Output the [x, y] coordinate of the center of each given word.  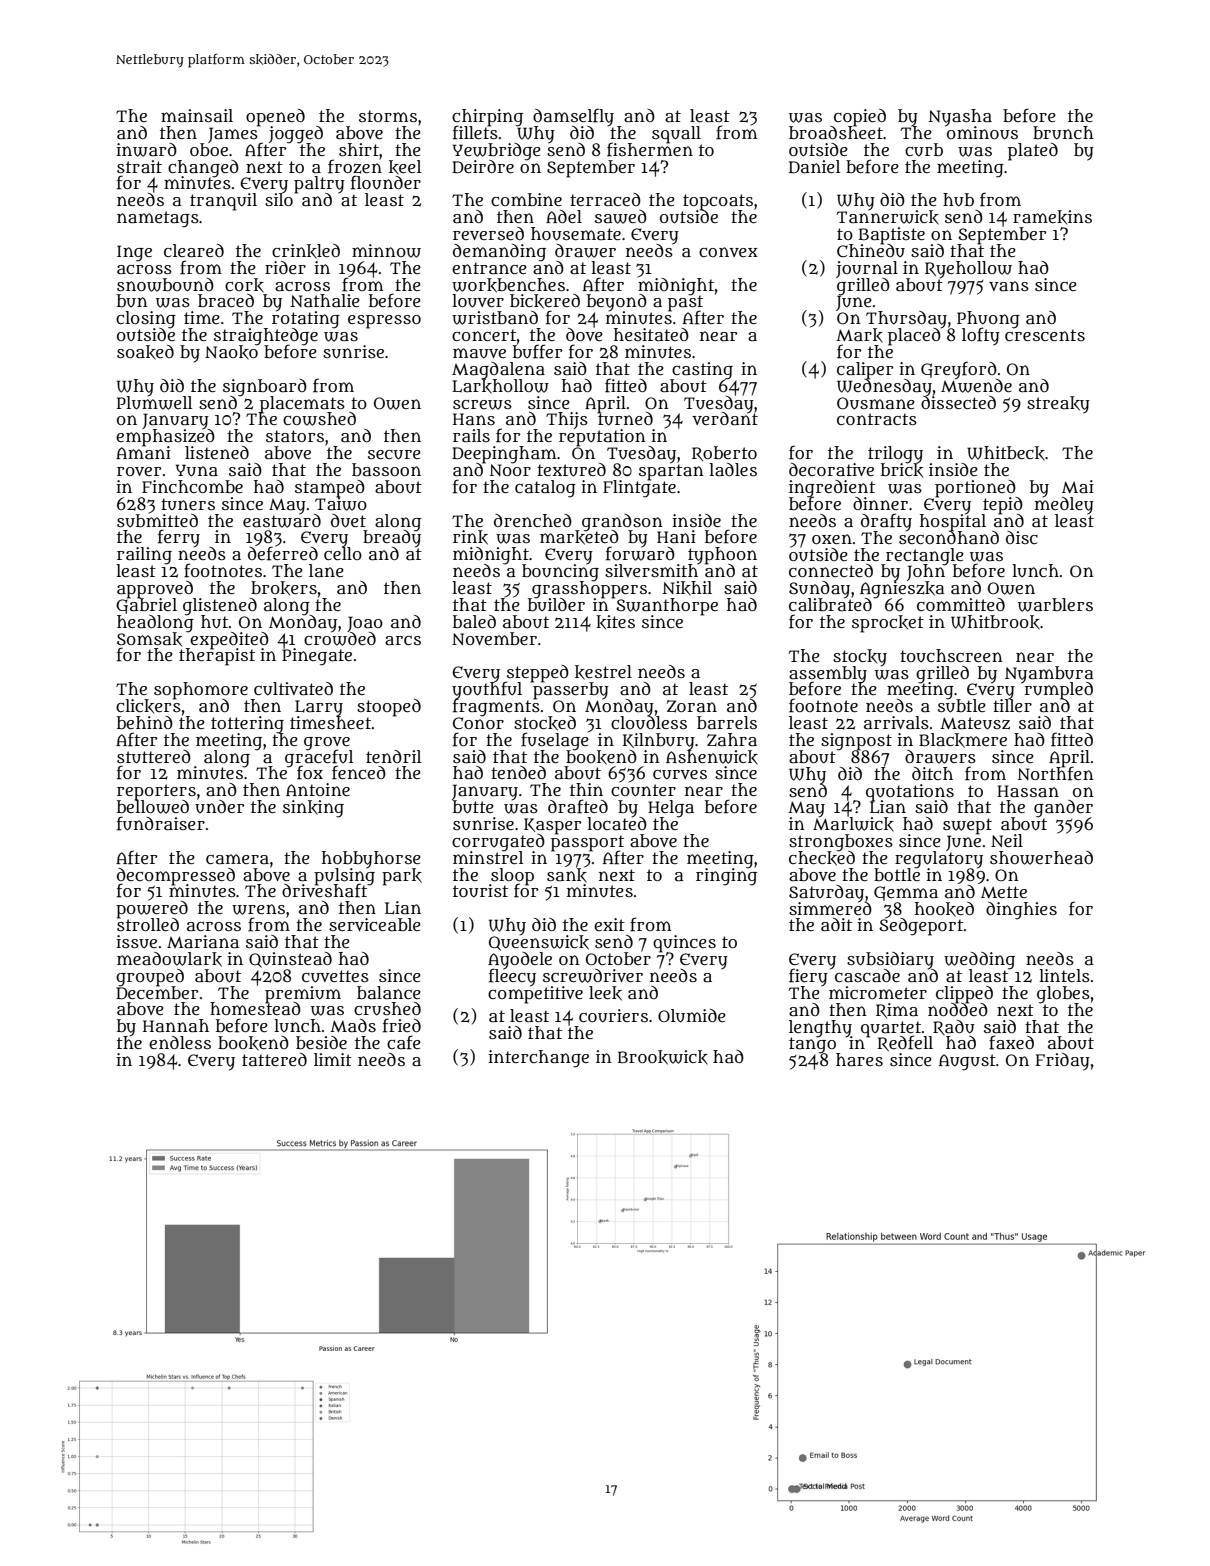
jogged [296, 134]
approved [155, 589]
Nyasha [960, 117]
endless [180, 1042]
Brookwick [663, 1057]
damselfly [573, 117]
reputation [602, 437]
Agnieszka [902, 589]
